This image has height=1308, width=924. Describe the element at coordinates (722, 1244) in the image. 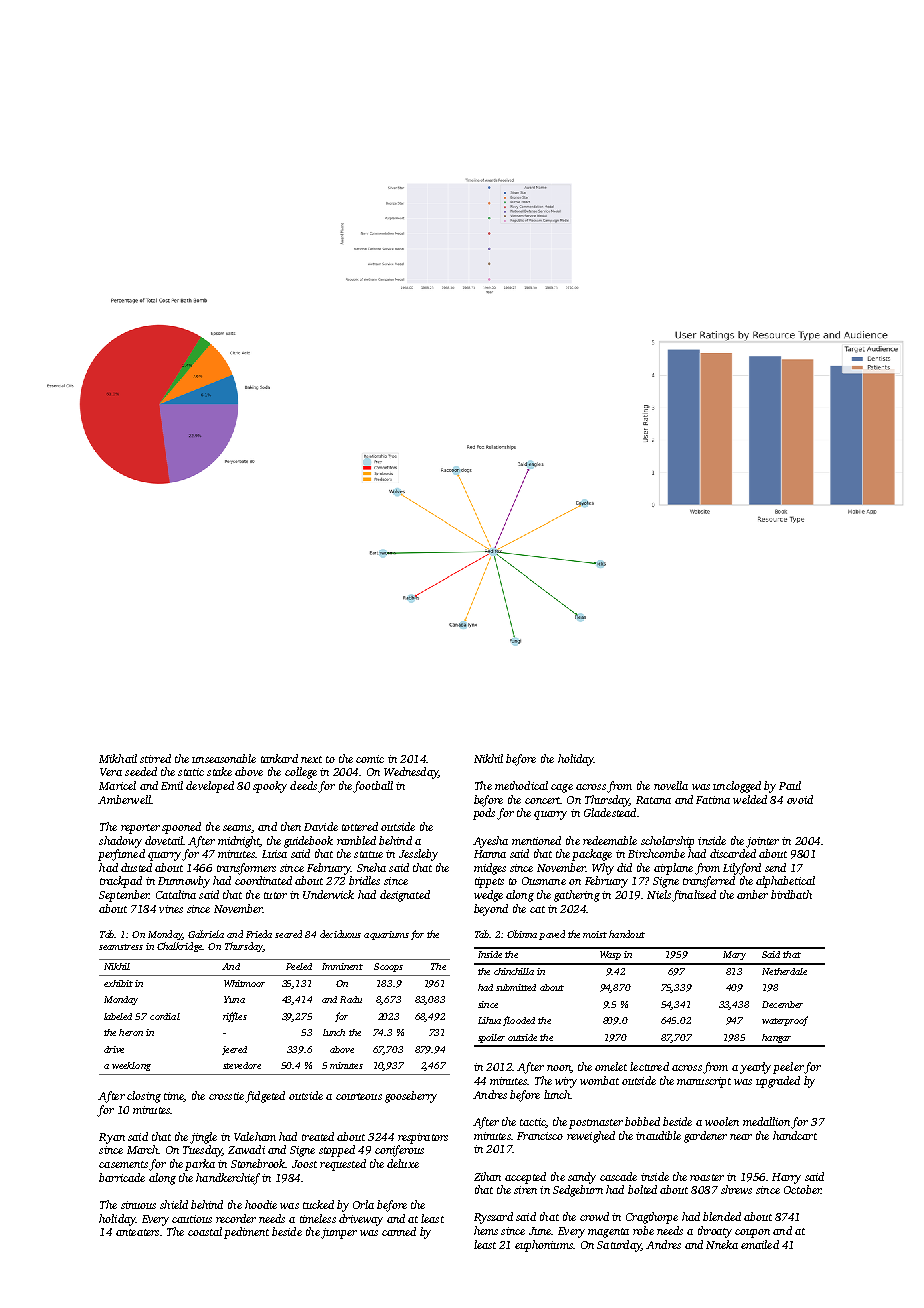

I see `Nneka` at that location.
